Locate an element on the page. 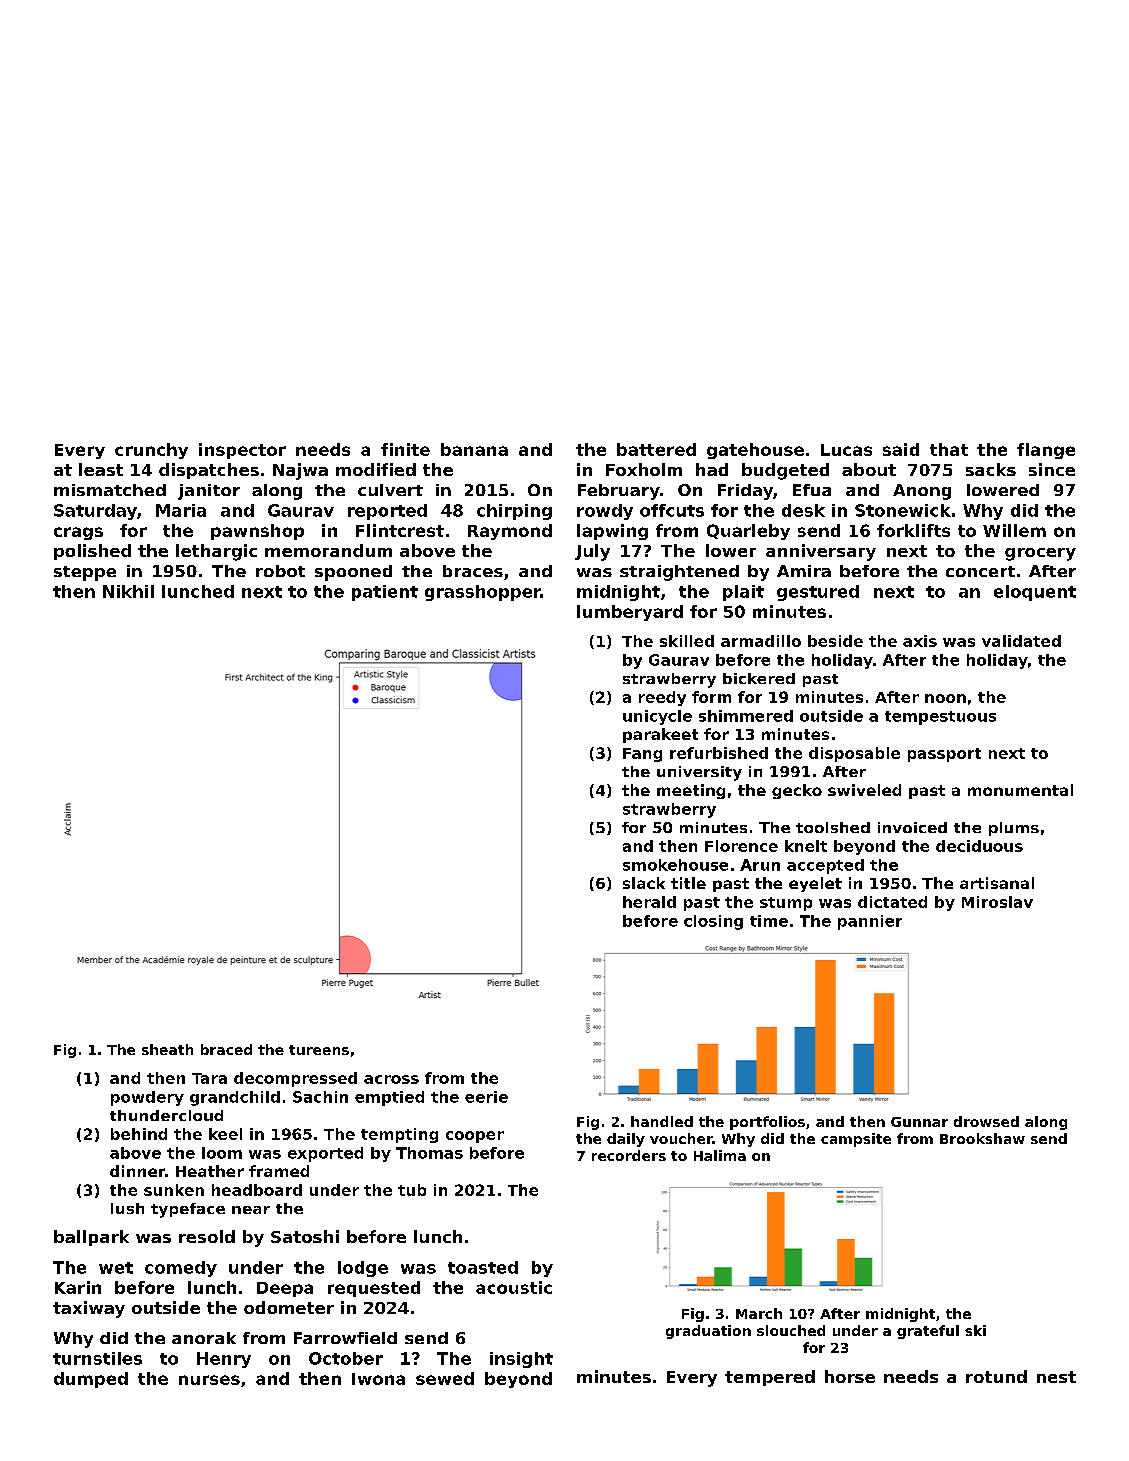  Arun is located at coordinates (760, 865).
